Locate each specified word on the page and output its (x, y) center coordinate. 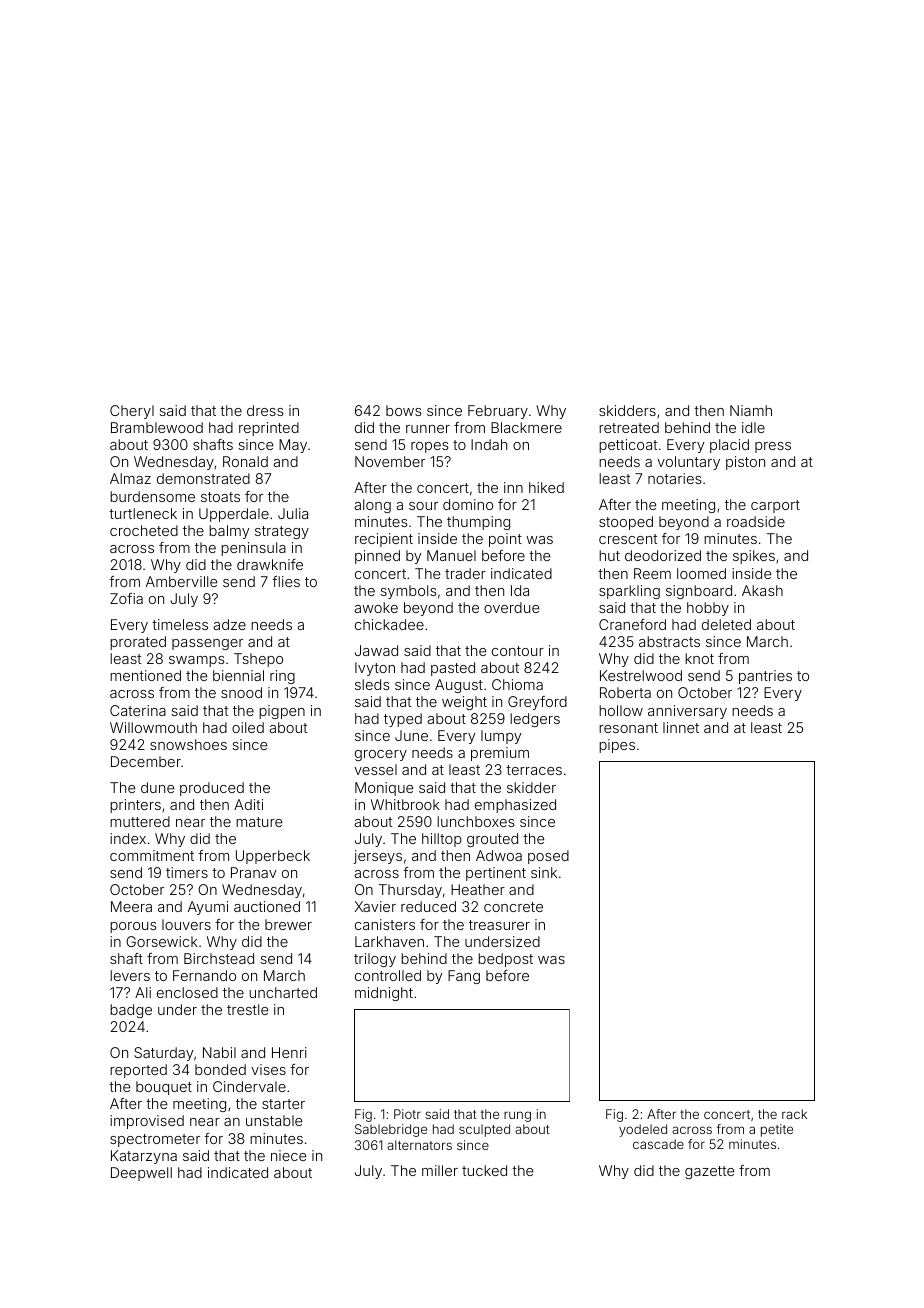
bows (404, 410)
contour (518, 651)
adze (229, 624)
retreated (629, 427)
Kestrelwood (641, 675)
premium (500, 754)
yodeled (643, 1130)
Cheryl (132, 412)
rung (517, 1116)
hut (609, 555)
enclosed (187, 992)
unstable (274, 1120)
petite (777, 1130)
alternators (419, 1145)
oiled (248, 727)
